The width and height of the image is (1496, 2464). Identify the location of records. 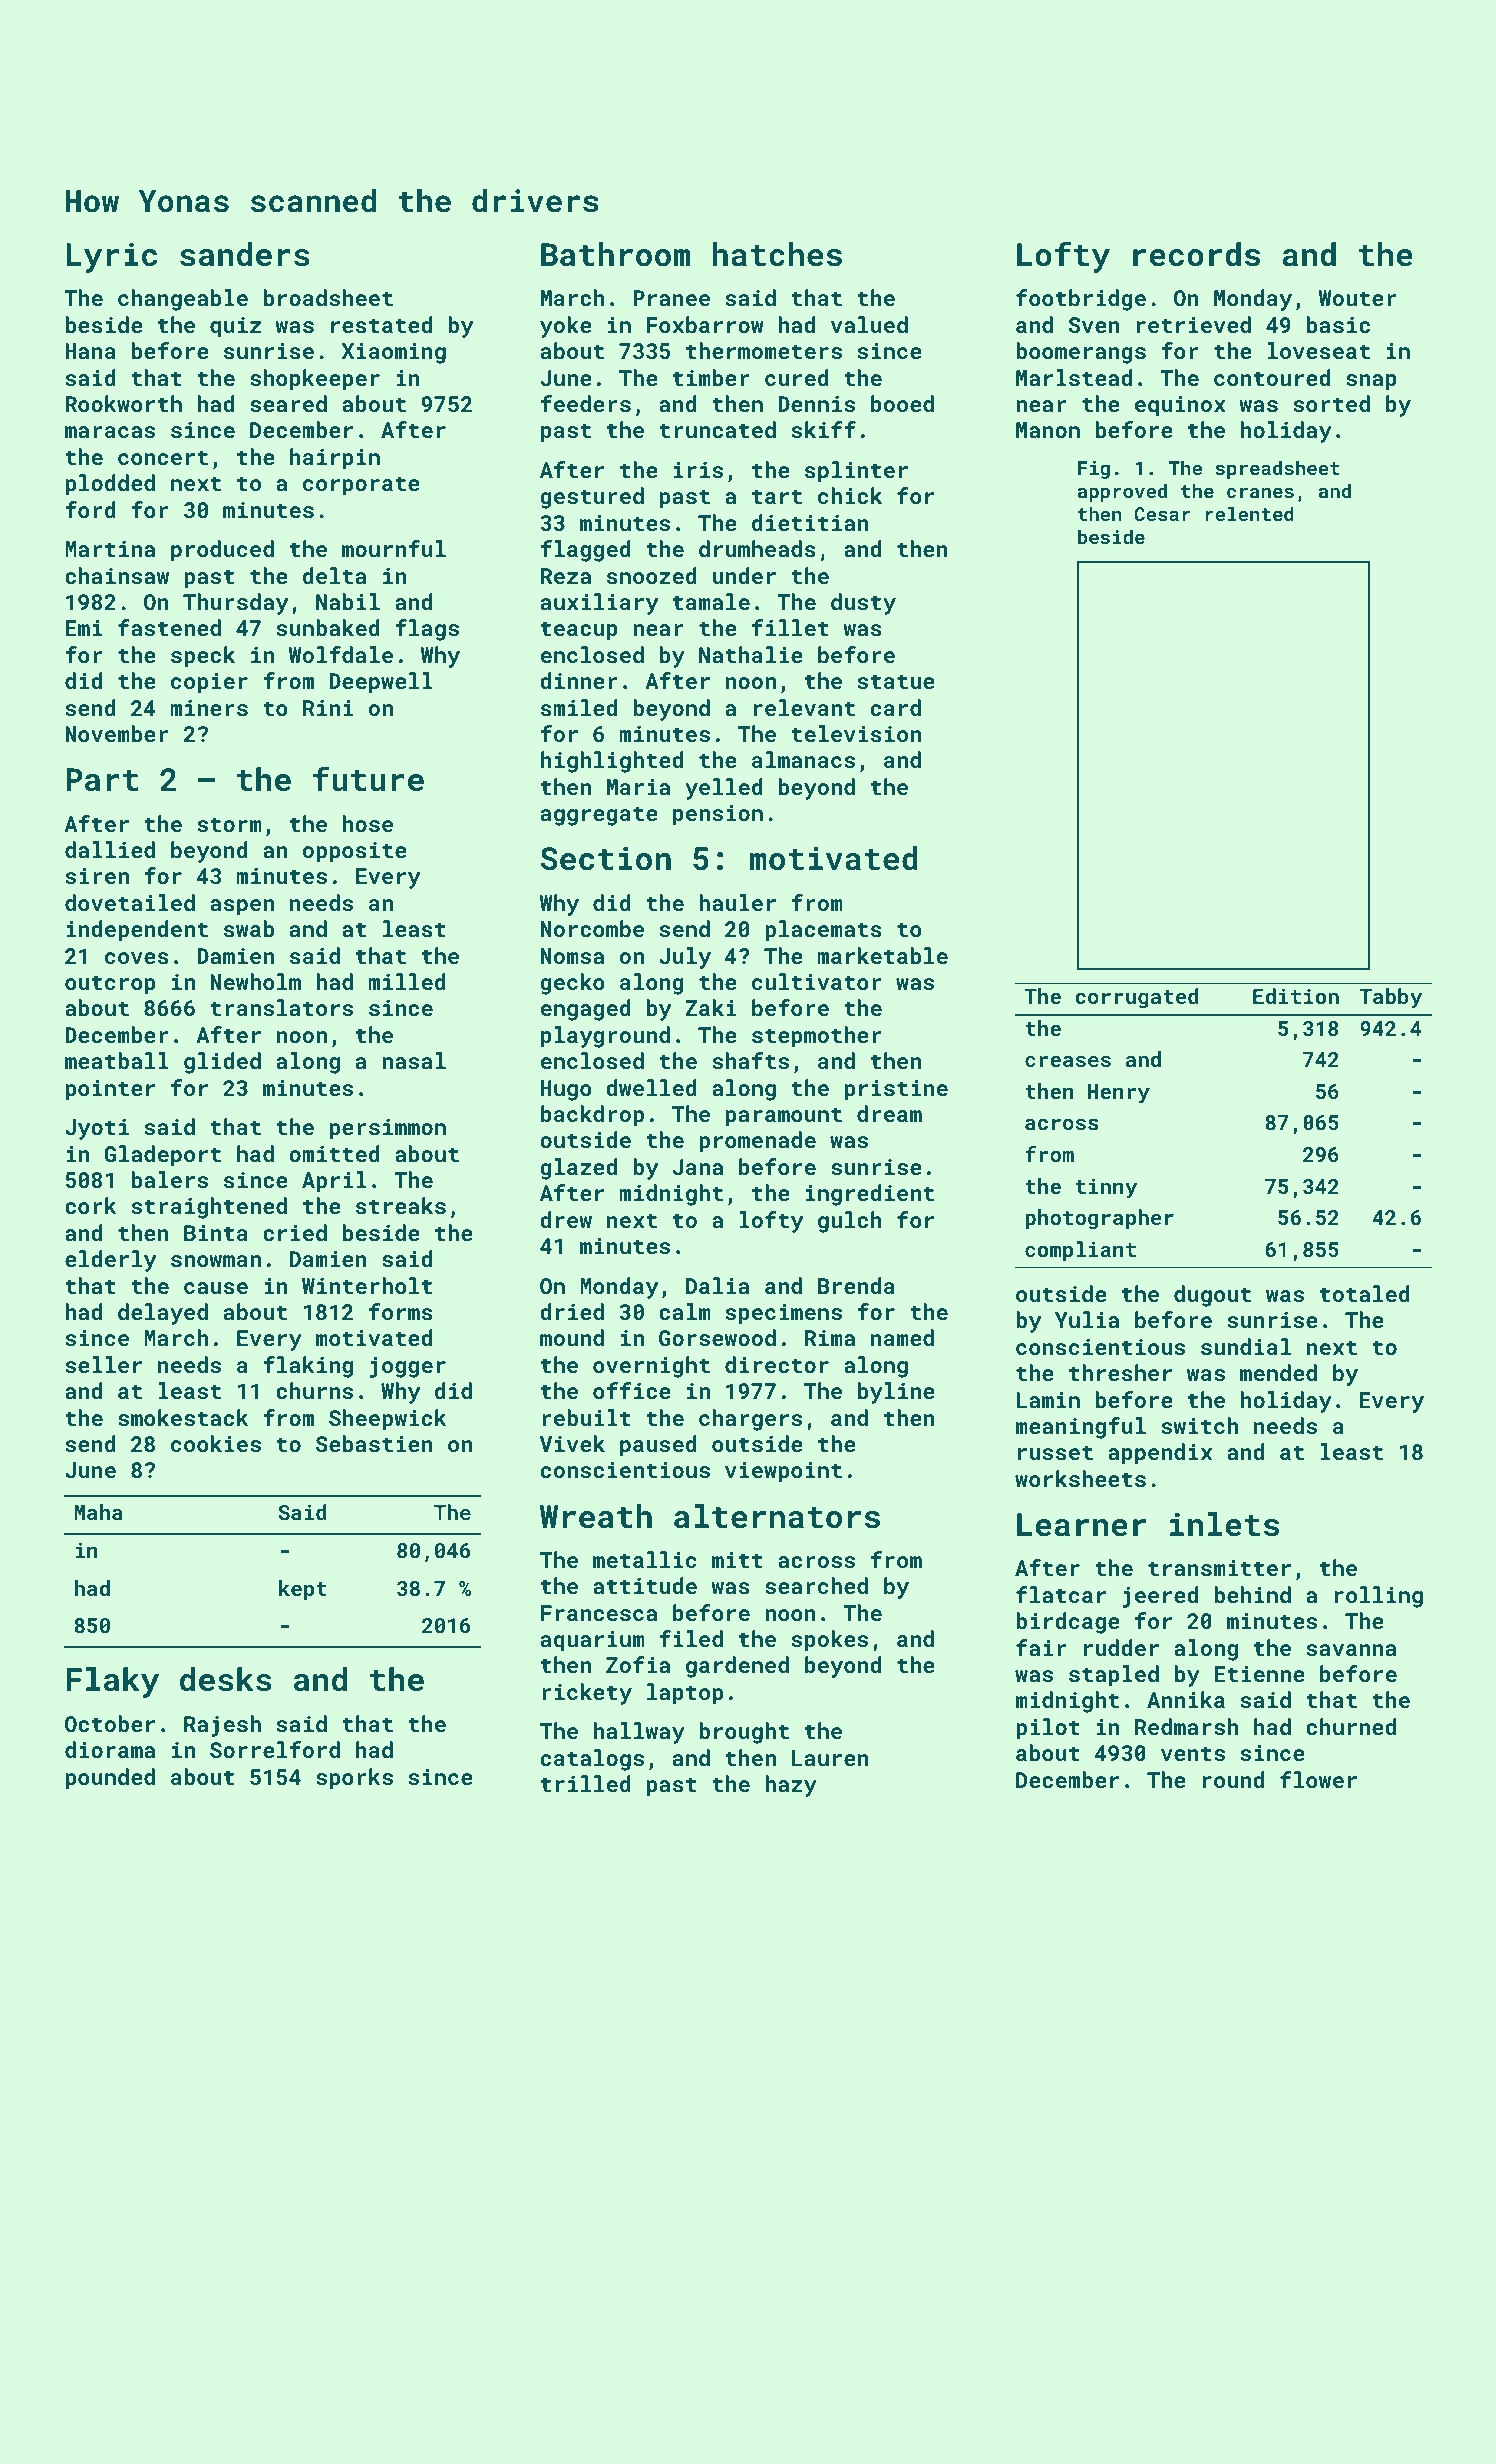
(1196, 254).
